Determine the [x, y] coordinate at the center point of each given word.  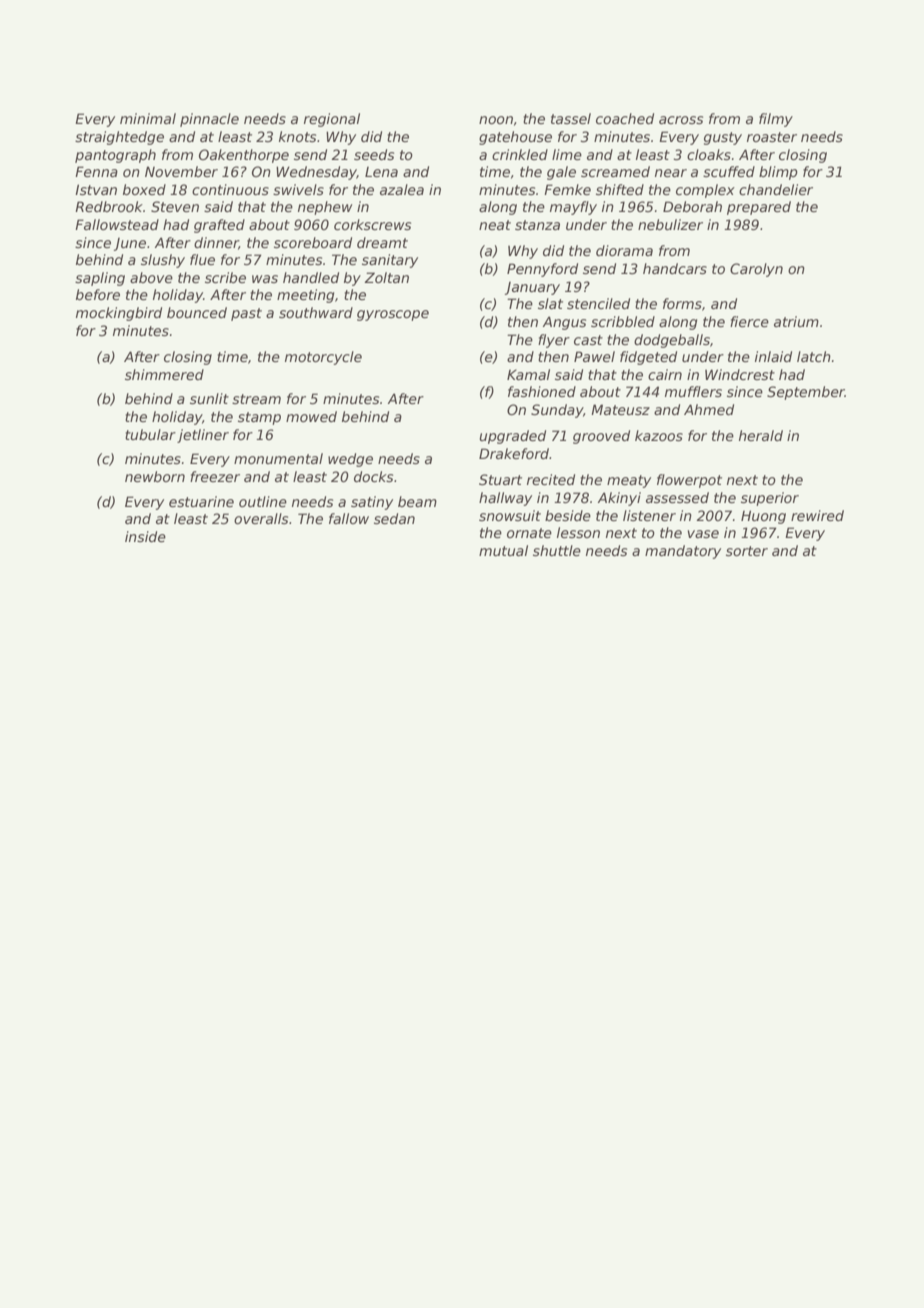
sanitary [390, 261]
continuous [230, 189]
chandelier [776, 189]
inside [145, 536]
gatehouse [515, 138]
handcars [675, 268]
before [98, 294]
